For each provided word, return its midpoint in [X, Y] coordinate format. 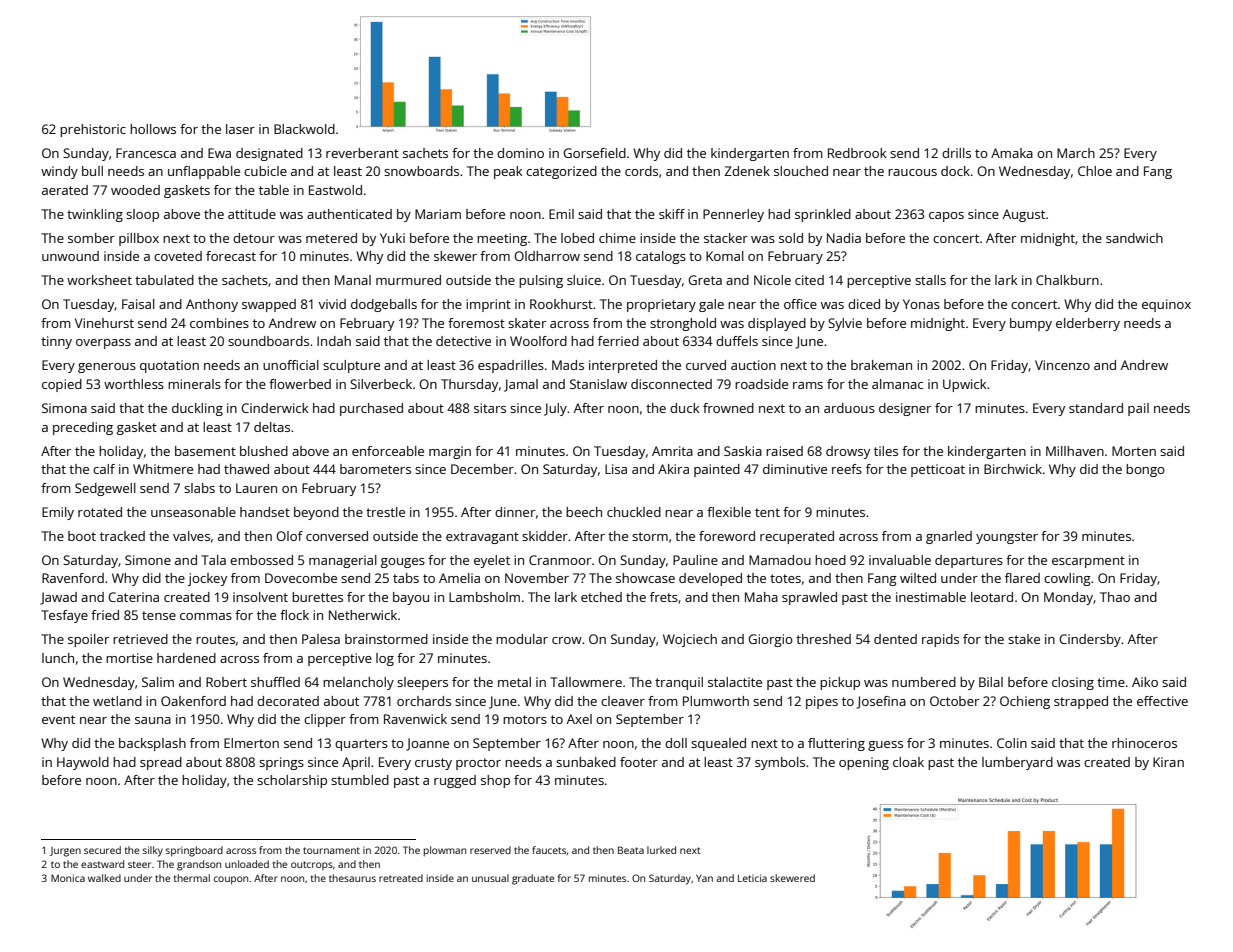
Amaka [1012, 153]
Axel [579, 719]
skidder [545, 536]
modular [522, 639]
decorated [288, 701]
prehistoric [93, 130]
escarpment [1088, 562]
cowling [1067, 579]
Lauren [256, 488]
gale [711, 305]
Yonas [921, 304]
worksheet [99, 280]
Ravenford [73, 578]
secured [102, 850]
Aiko [1145, 682]
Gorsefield [594, 153]
